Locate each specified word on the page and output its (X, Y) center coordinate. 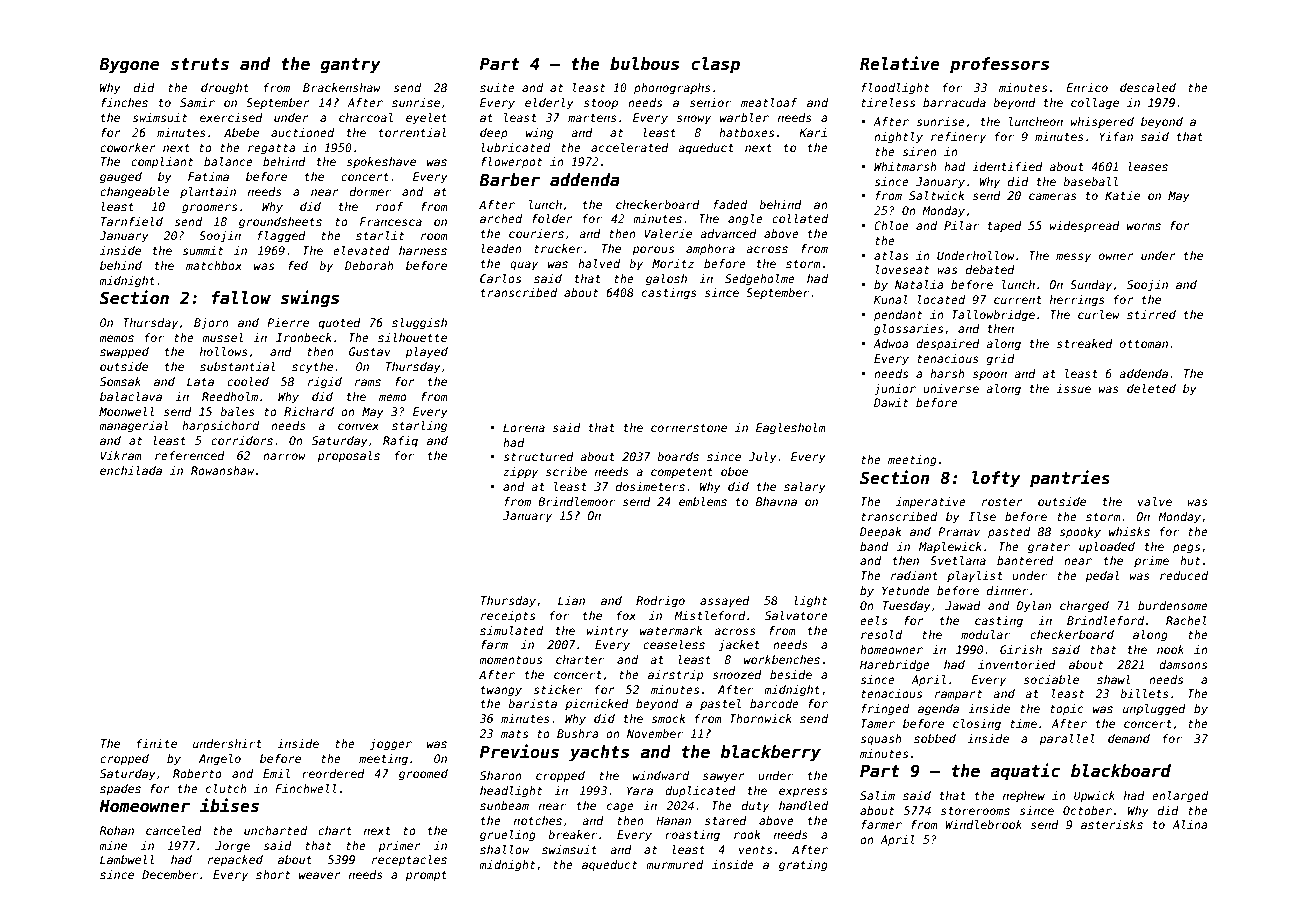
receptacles (409, 861)
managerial (133, 427)
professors (999, 65)
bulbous (644, 64)
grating (803, 866)
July (762, 458)
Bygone (129, 65)
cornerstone (689, 428)
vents (755, 850)
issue (1073, 388)
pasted (1009, 533)
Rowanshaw (222, 470)
